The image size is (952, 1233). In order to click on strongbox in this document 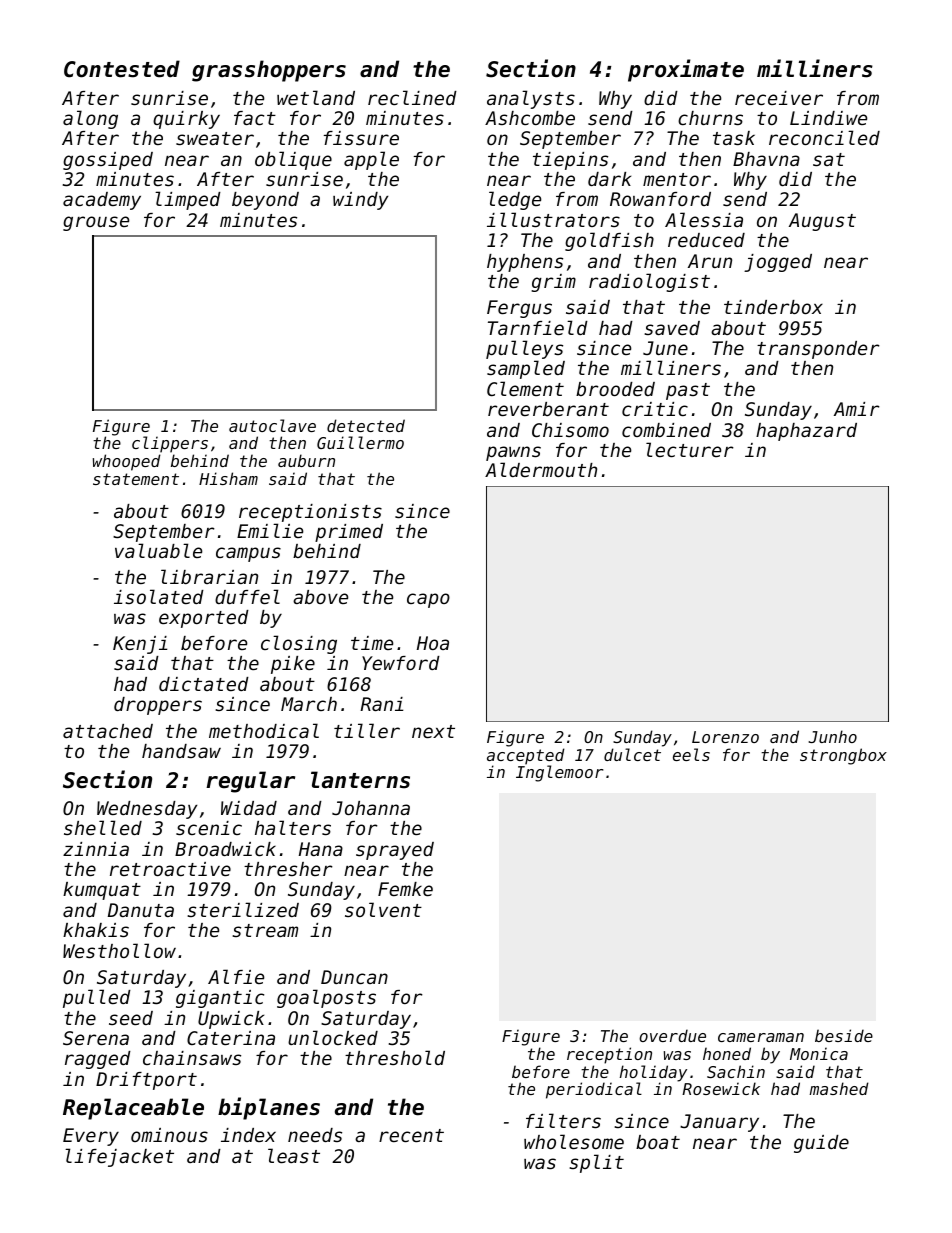, I will do `click(843, 756)`.
